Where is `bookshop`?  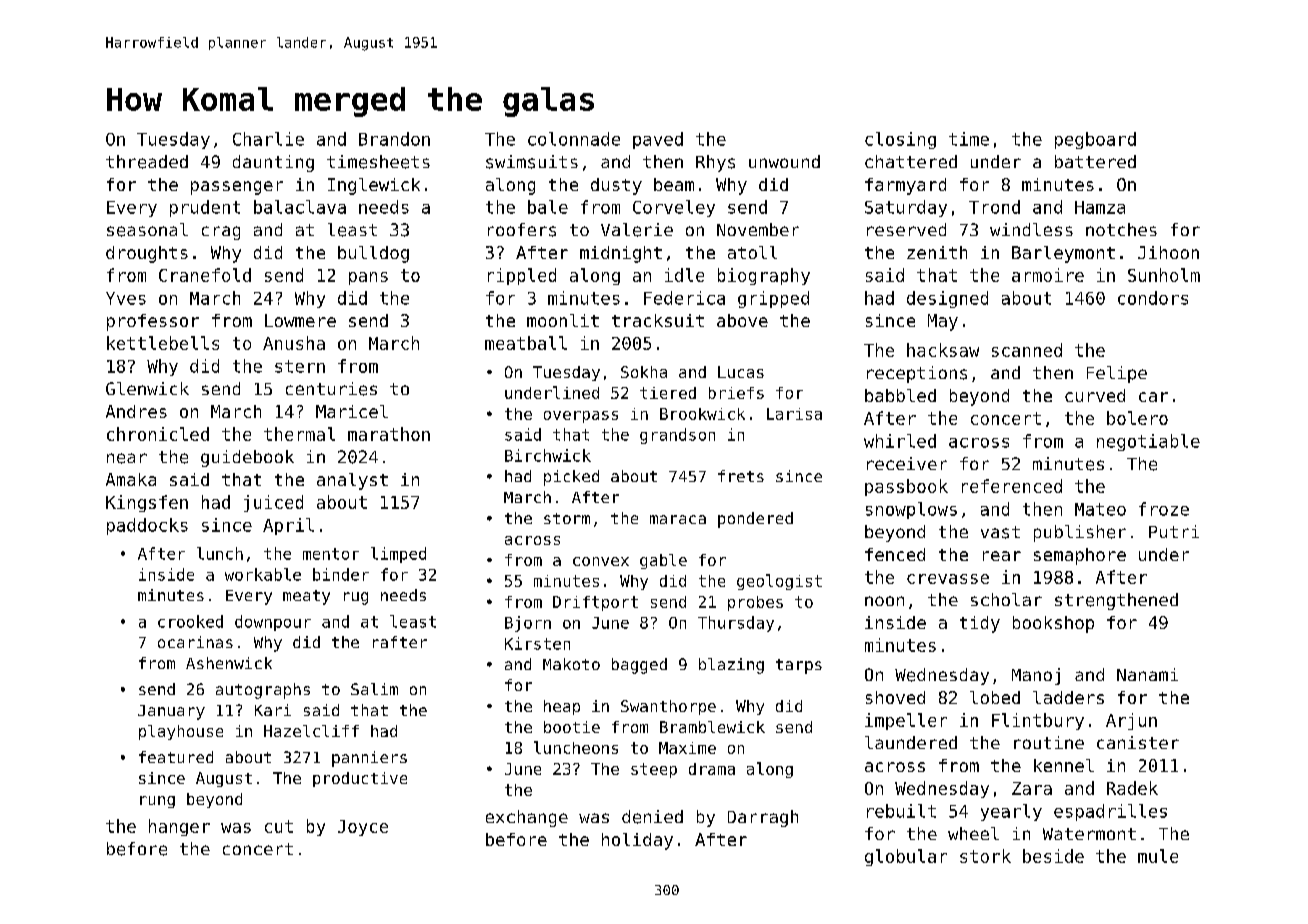 bookshop is located at coordinates (1053, 624).
